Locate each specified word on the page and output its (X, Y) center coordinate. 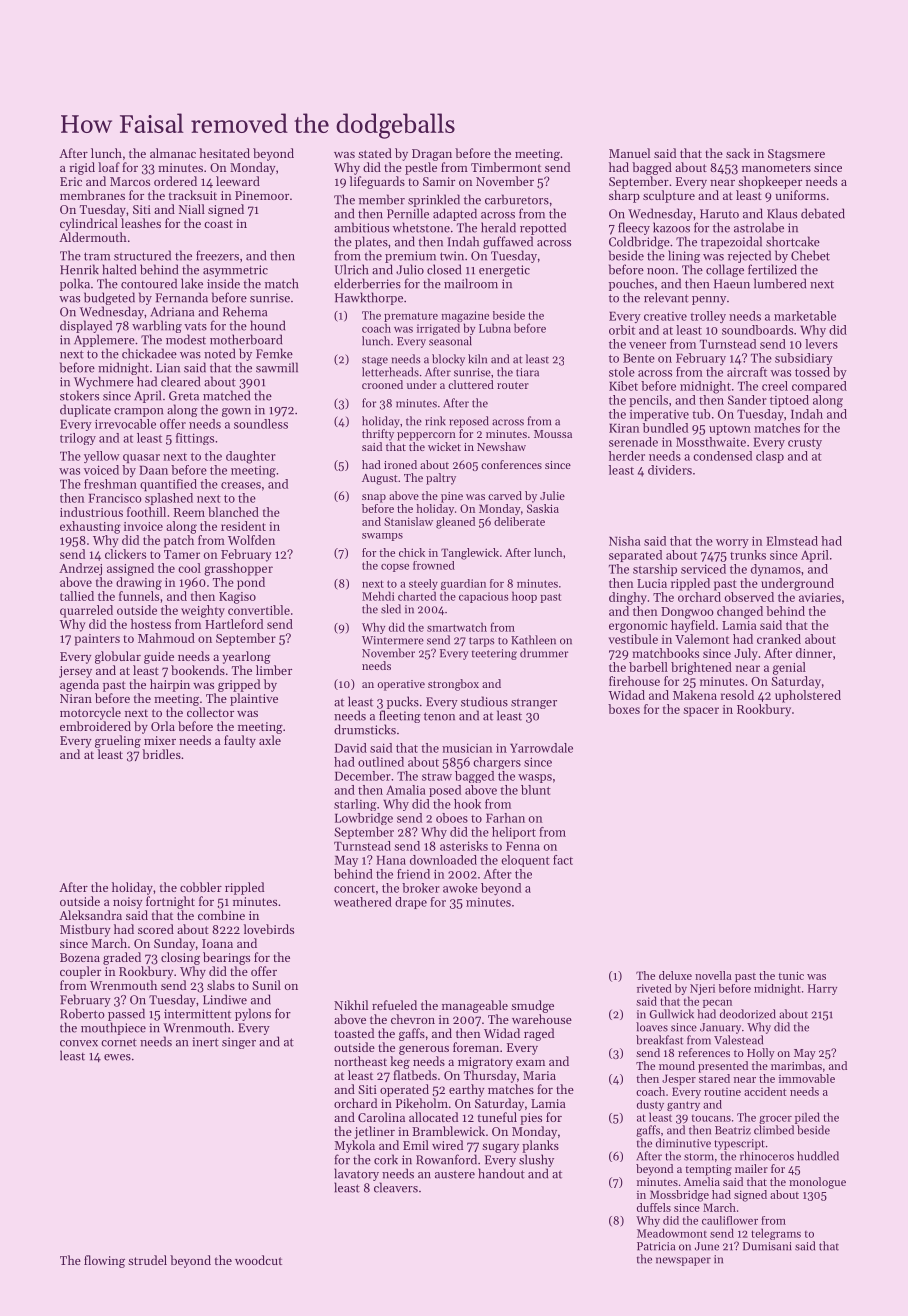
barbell (648, 667)
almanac (173, 153)
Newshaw (501, 446)
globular (118, 657)
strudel (147, 1260)
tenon (439, 716)
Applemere (104, 340)
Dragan (432, 155)
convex (79, 1043)
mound (677, 1065)
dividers (670, 470)
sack (738, 153)
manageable (475, 1006)
